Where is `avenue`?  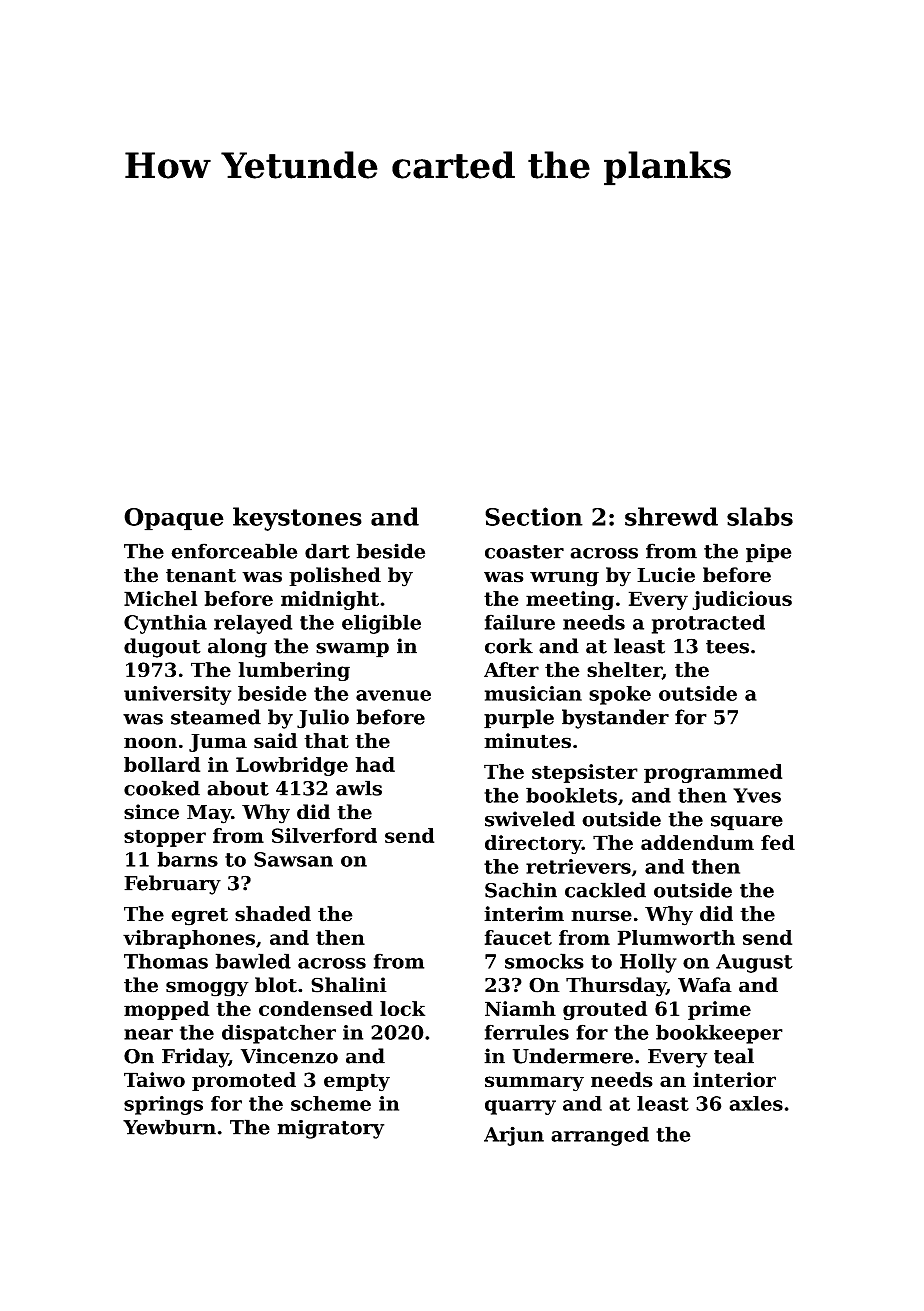 avenue is located at coordinates (393, 695).
